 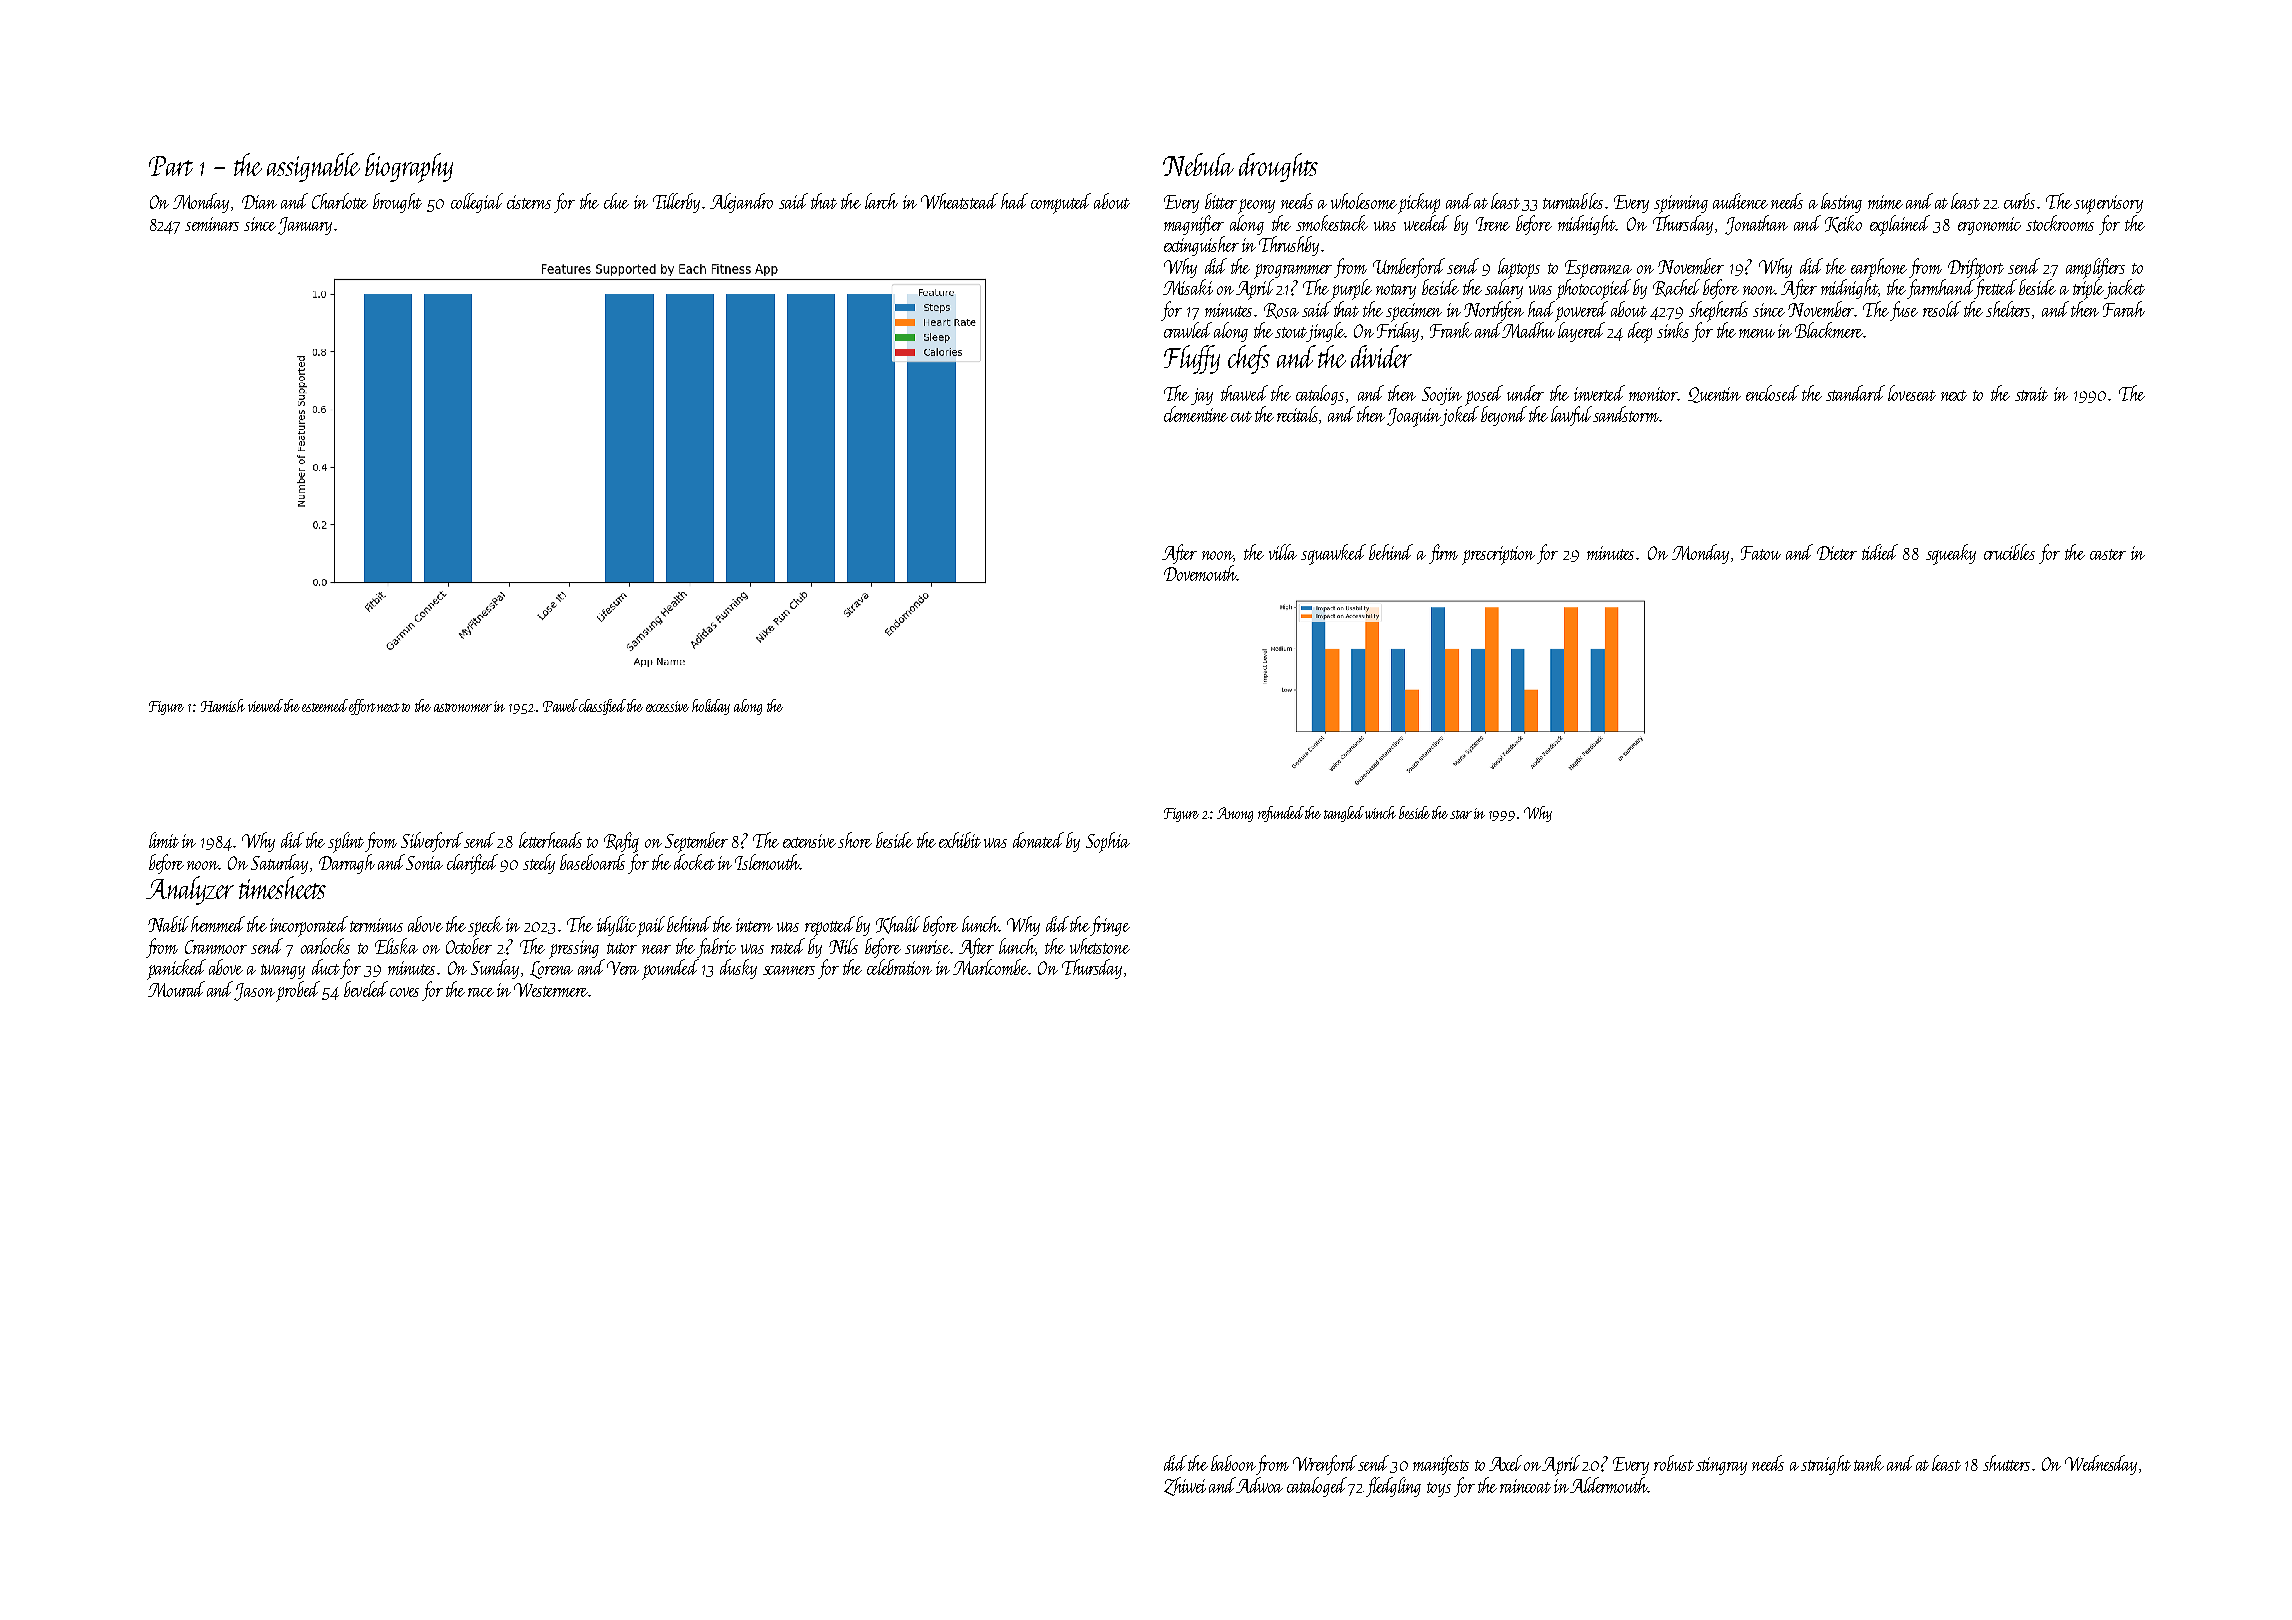 What do you see at coordinates (551, 990) in the page?
I see `Westermere` at bounding box center [551, 990].
